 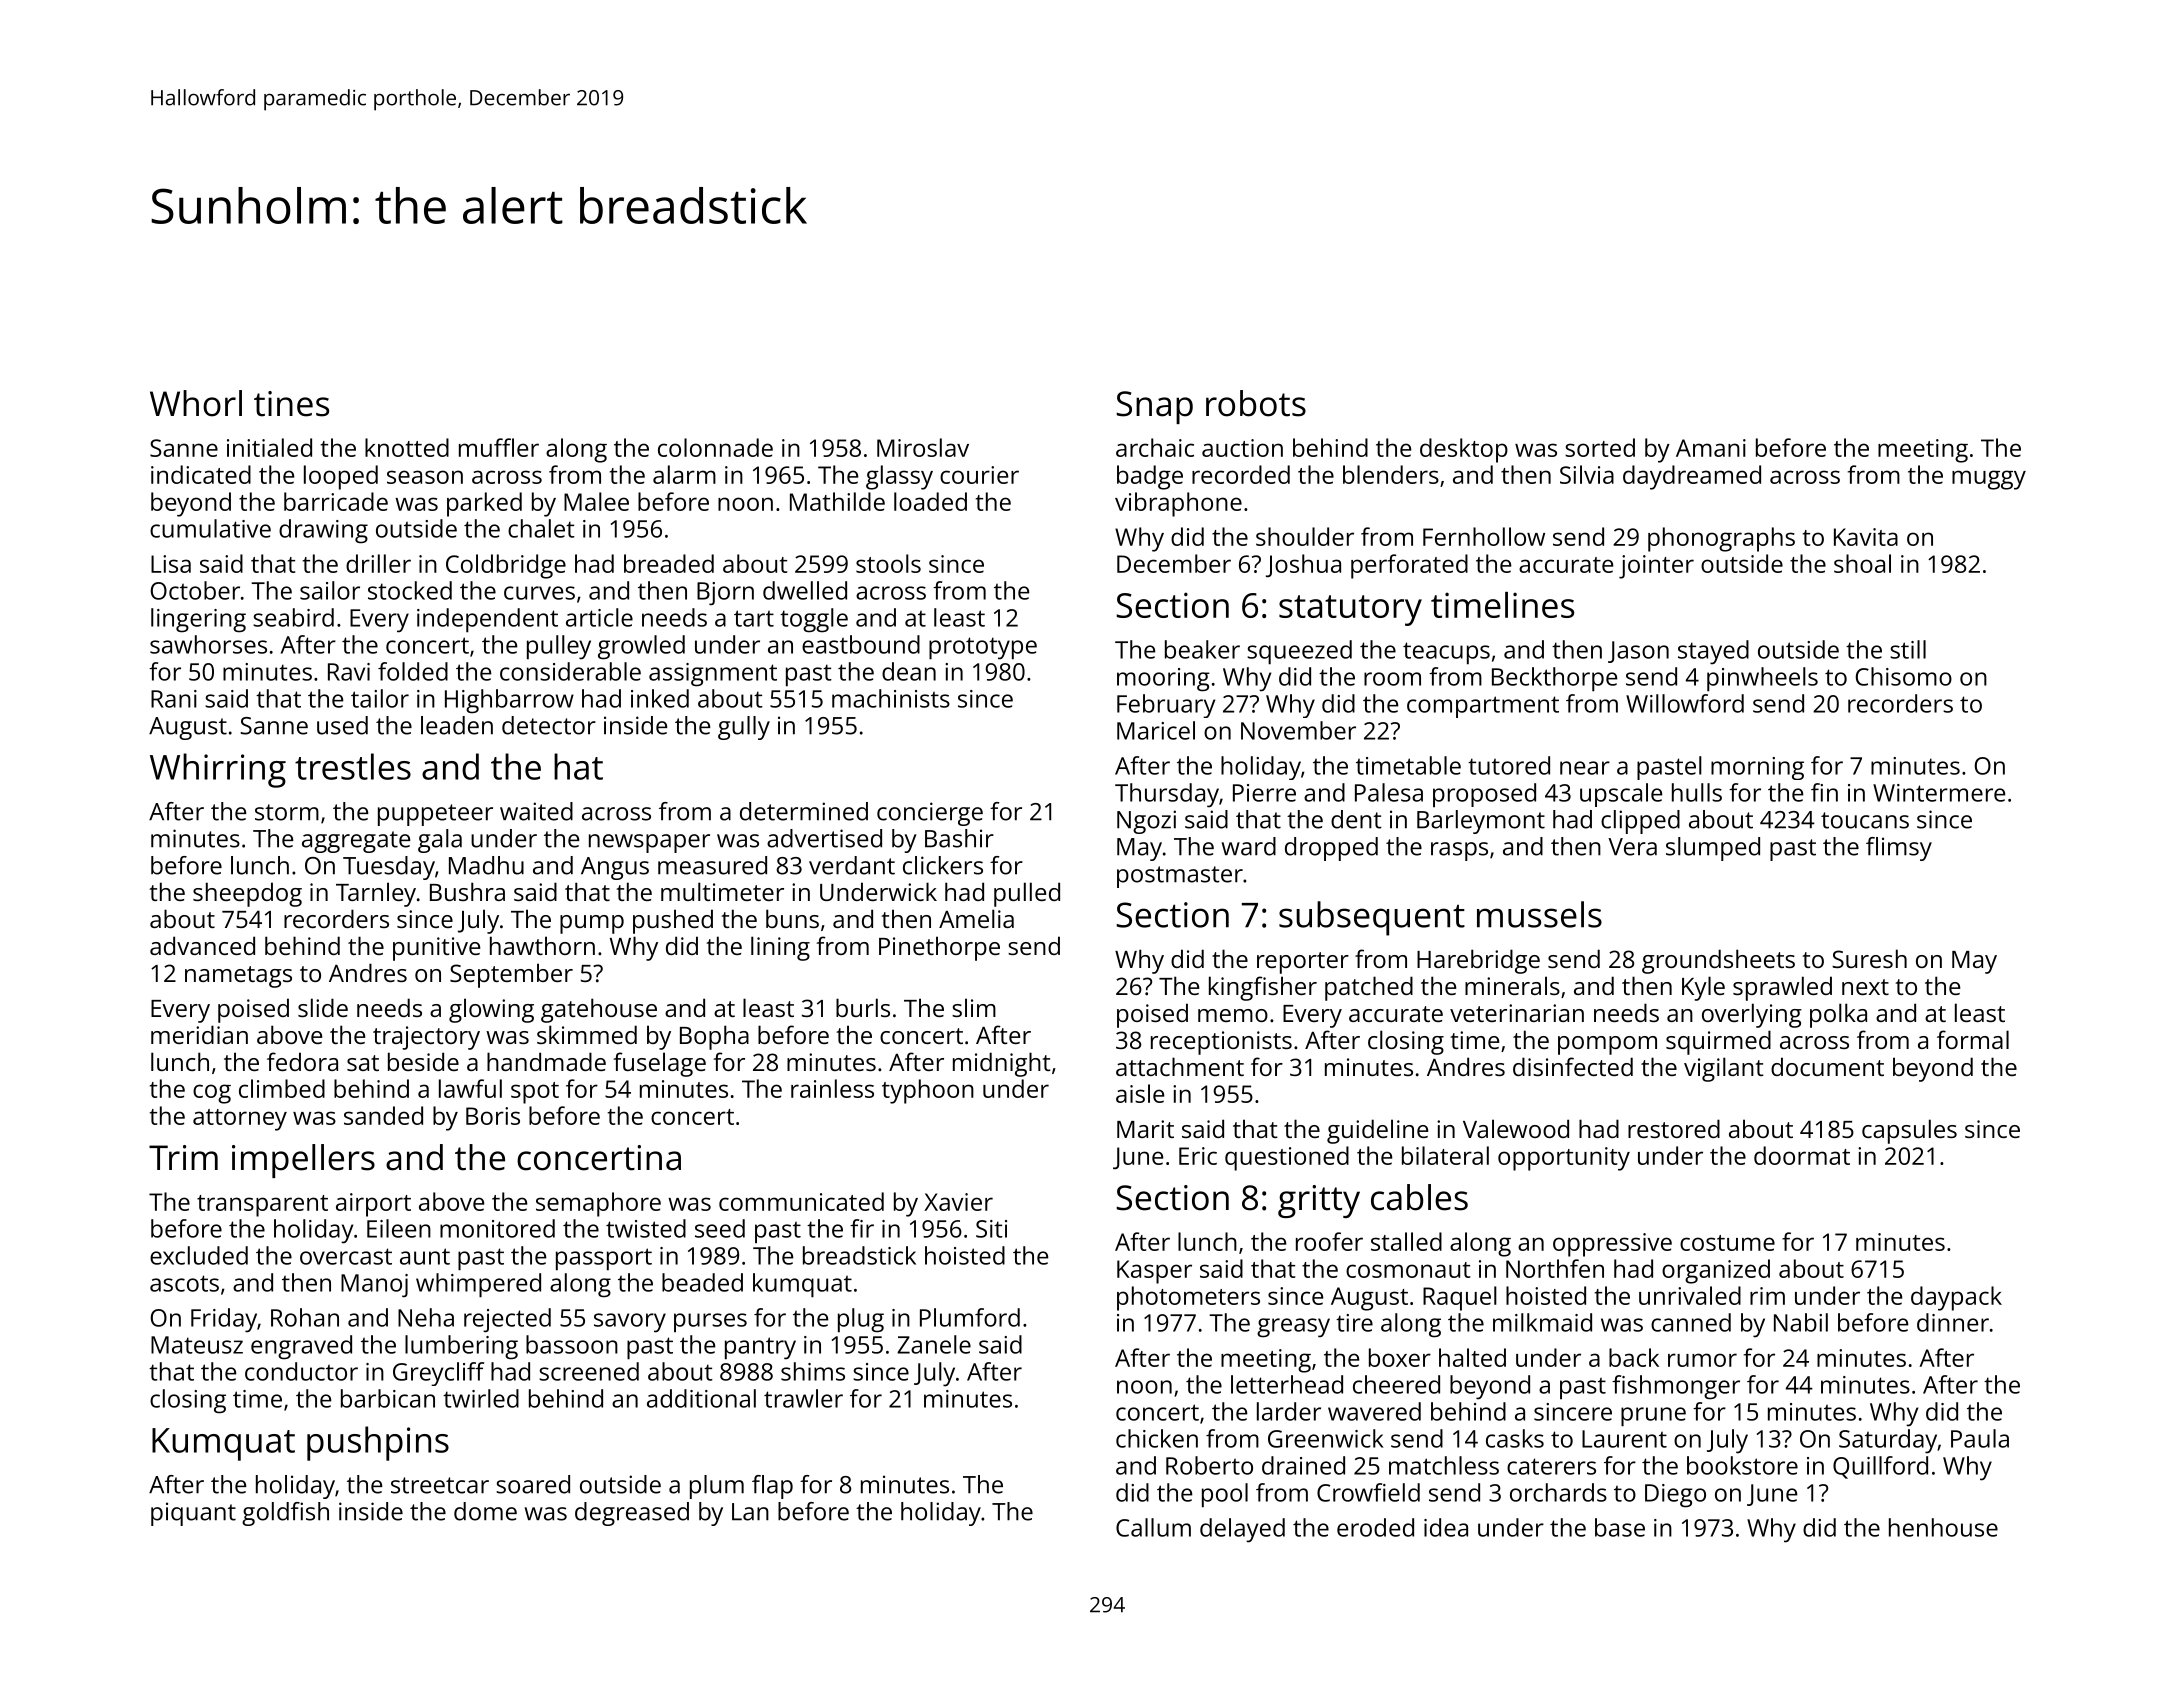 I want to click on Greycliff, so click(x=438, y=1374).
